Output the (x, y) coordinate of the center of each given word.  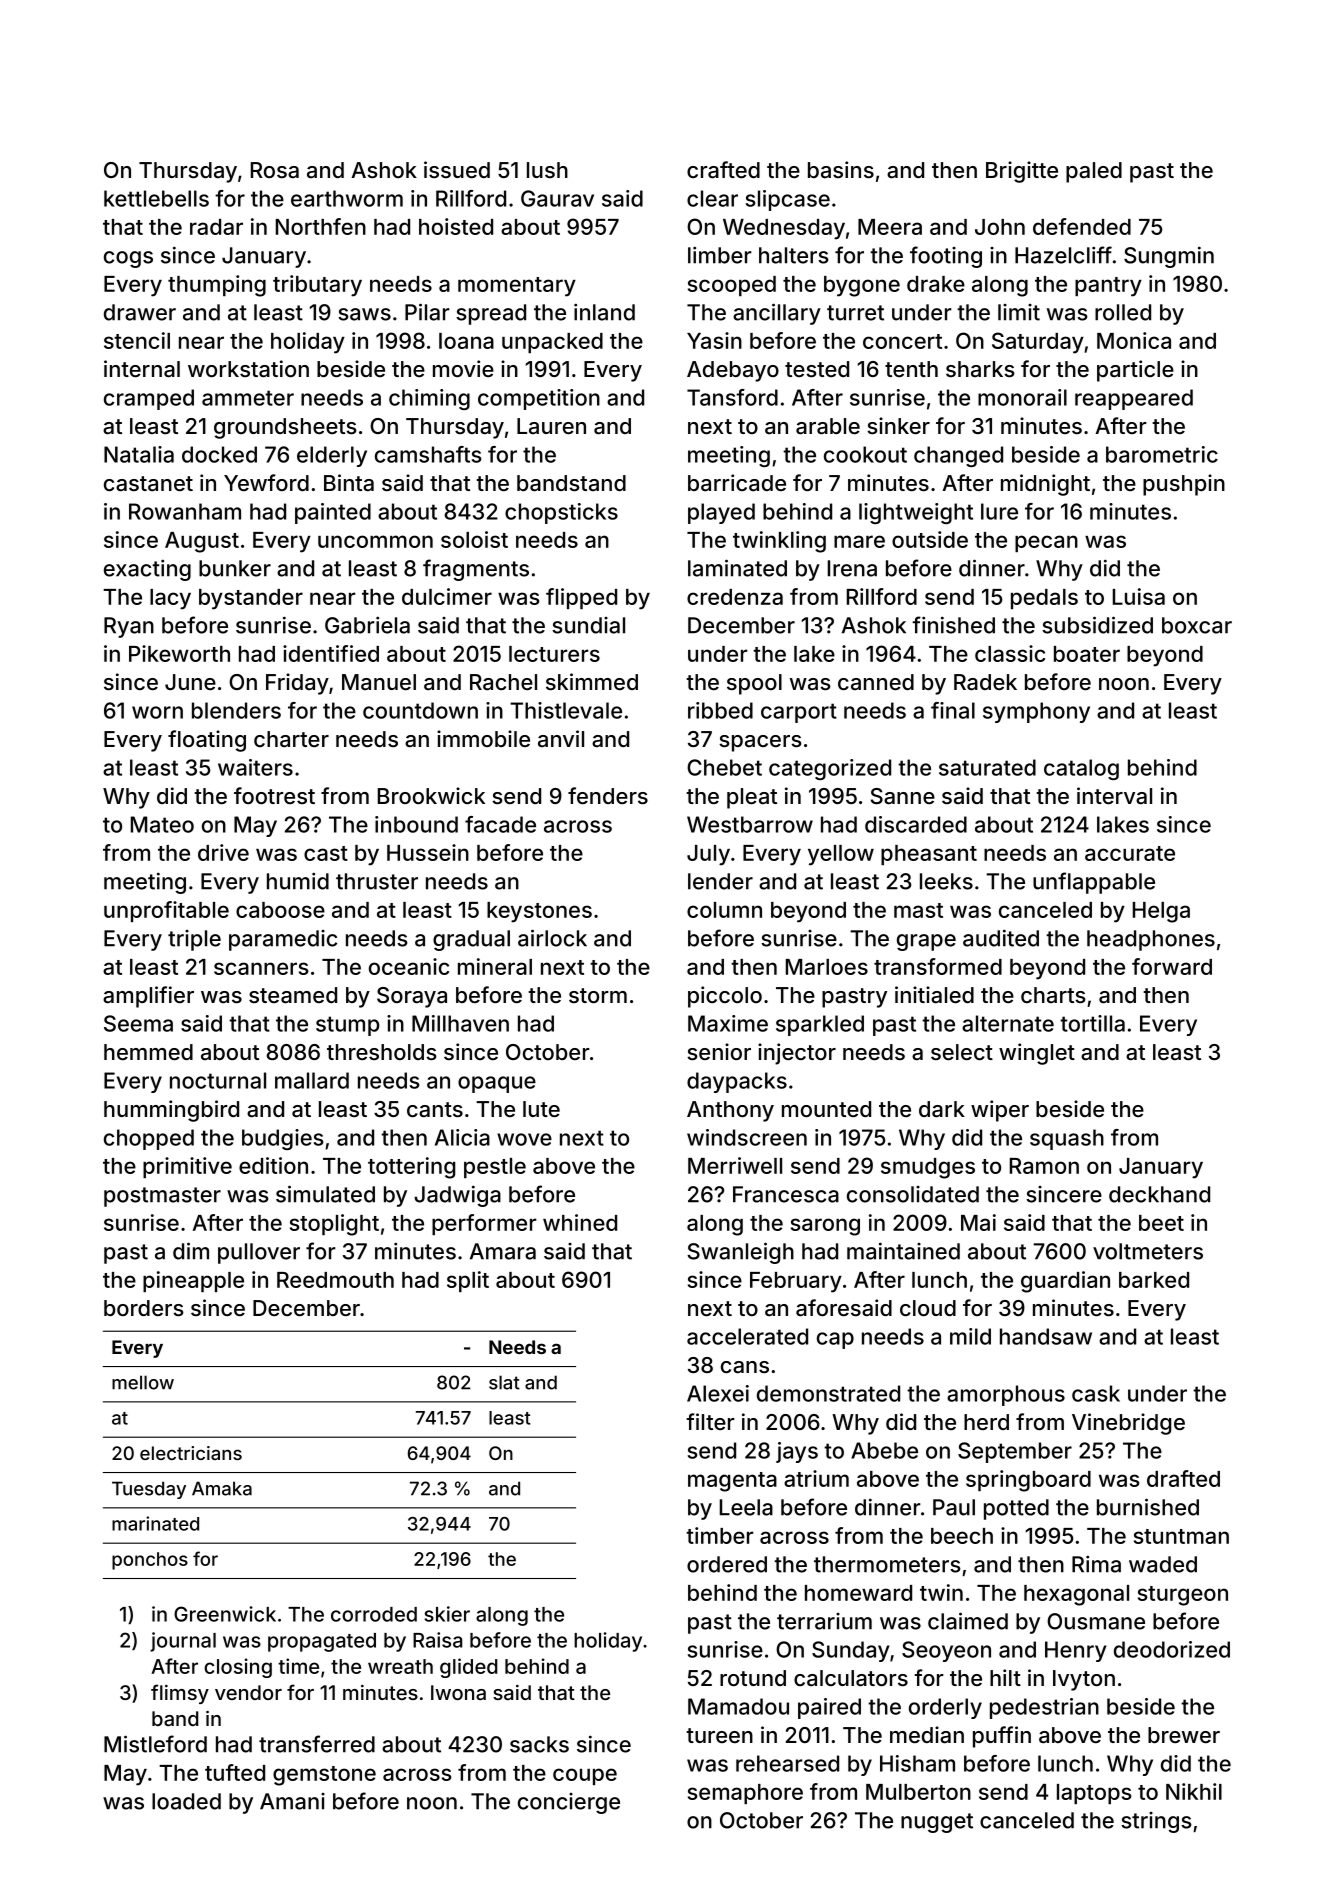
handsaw (1046, 1336)
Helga (1161, 912)
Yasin (714, 340)
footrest (274, 795)
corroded (374, 1614)
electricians (191, 1453)
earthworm (347, 198)
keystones (539, 912)
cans (745, 1367)
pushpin (1184, 485)
